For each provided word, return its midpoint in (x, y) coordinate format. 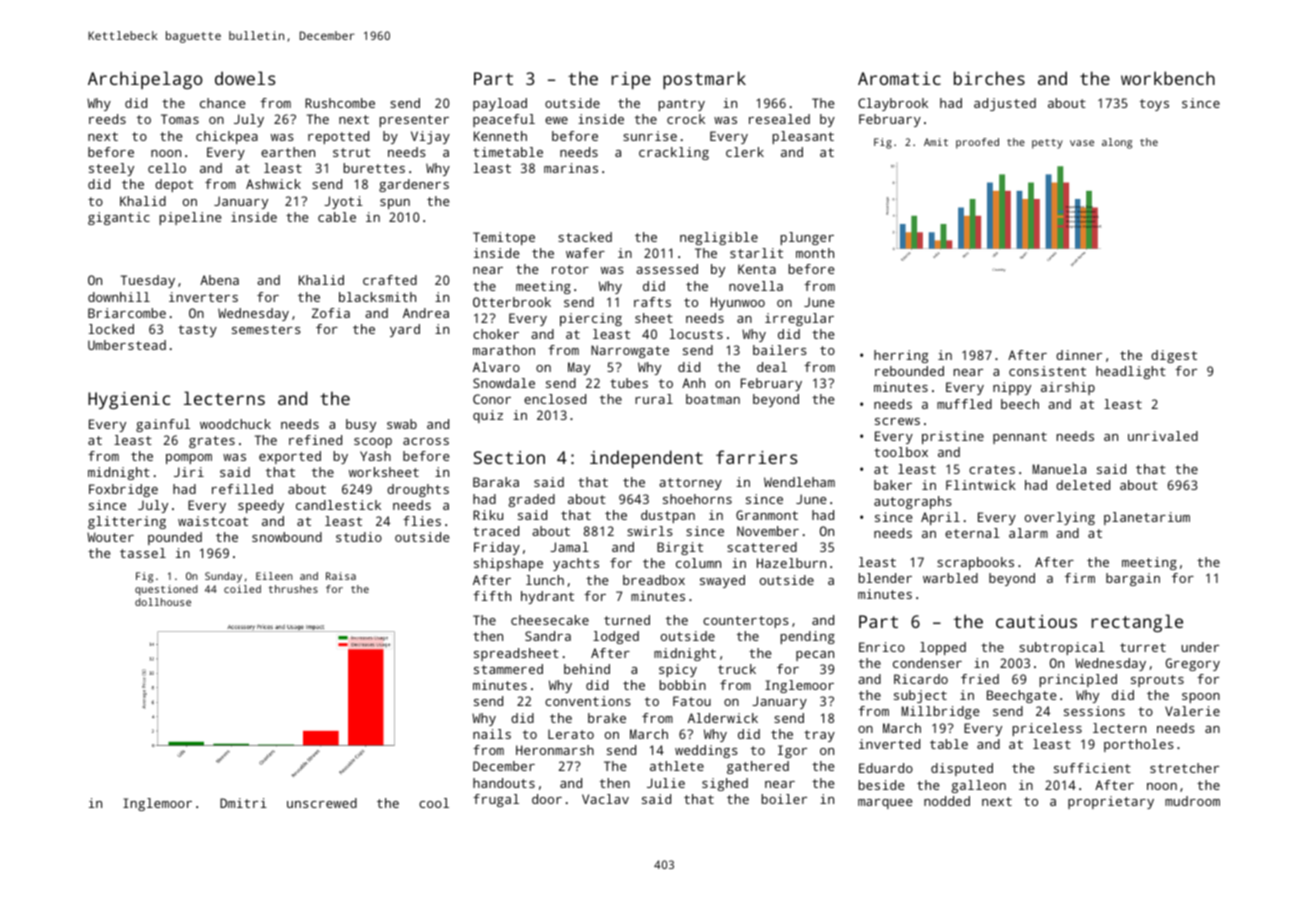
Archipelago (145, 80)
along (1117, 143)
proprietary (1111, 802)
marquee (885, 804)
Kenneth (500, 136)
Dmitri (243, 803)
